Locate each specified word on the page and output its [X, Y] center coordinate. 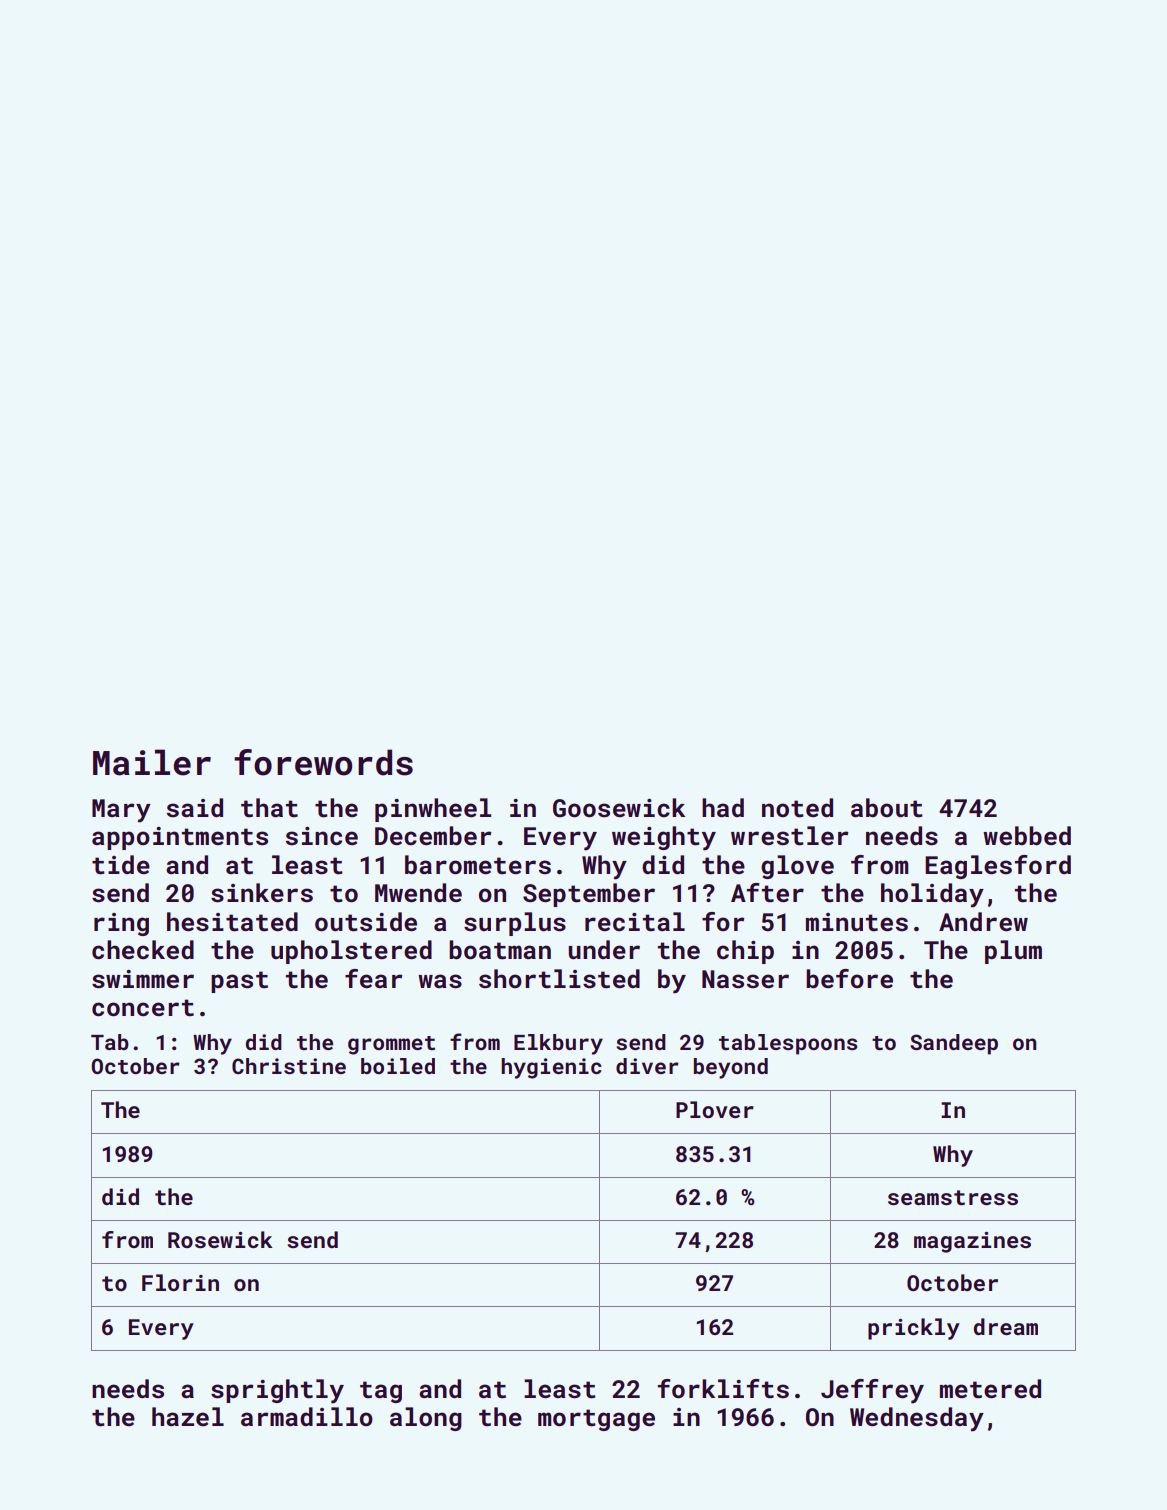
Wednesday [917, 1419]
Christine [289, 1066]
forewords [323, 762]
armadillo [307, 1416]
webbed [1027, 835]
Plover [715, 1109]
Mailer [152, 762]
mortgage [596, 1420]
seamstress [953, 1197]
